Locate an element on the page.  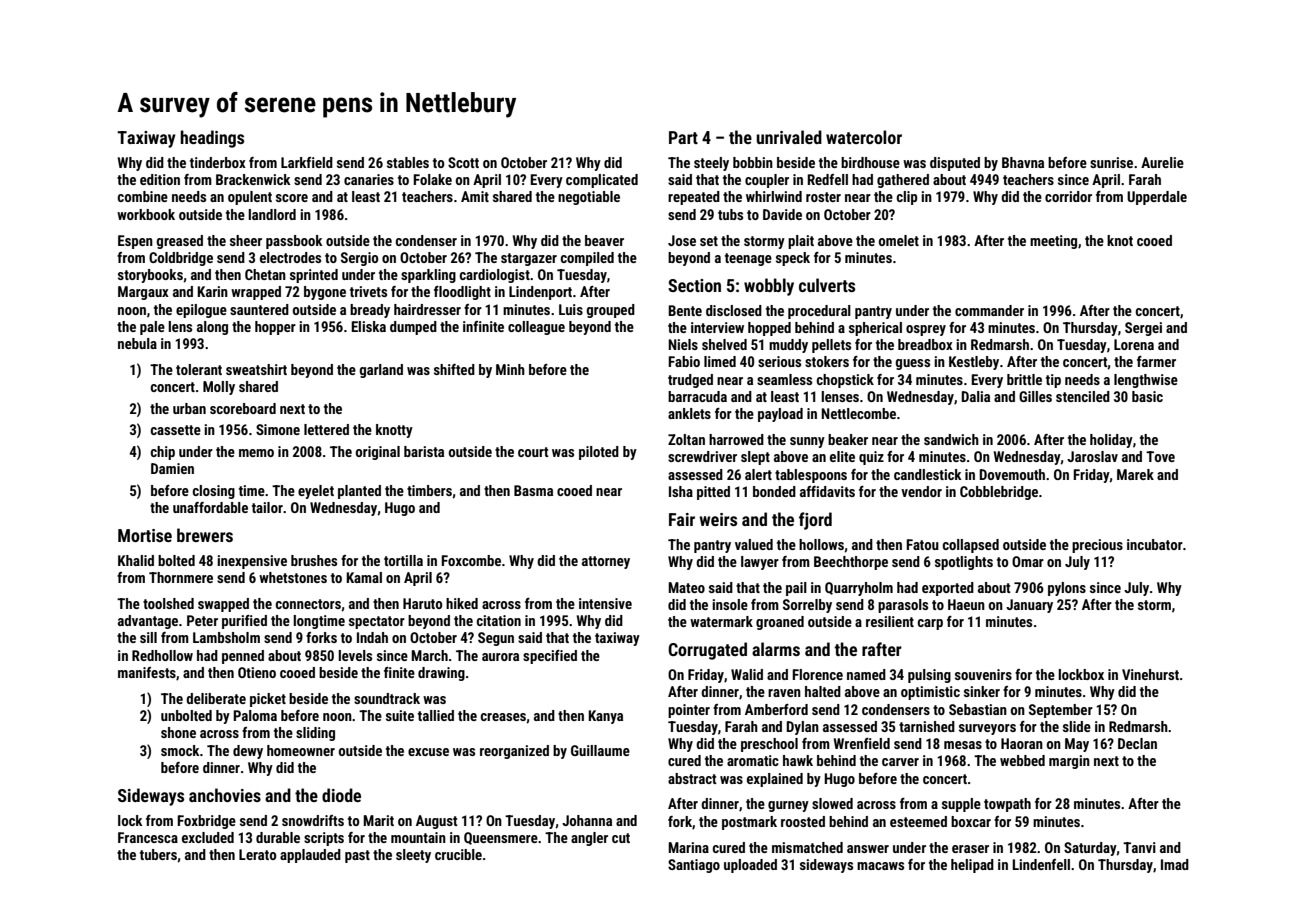
Thornmere is located at coordinates (181, 577).
